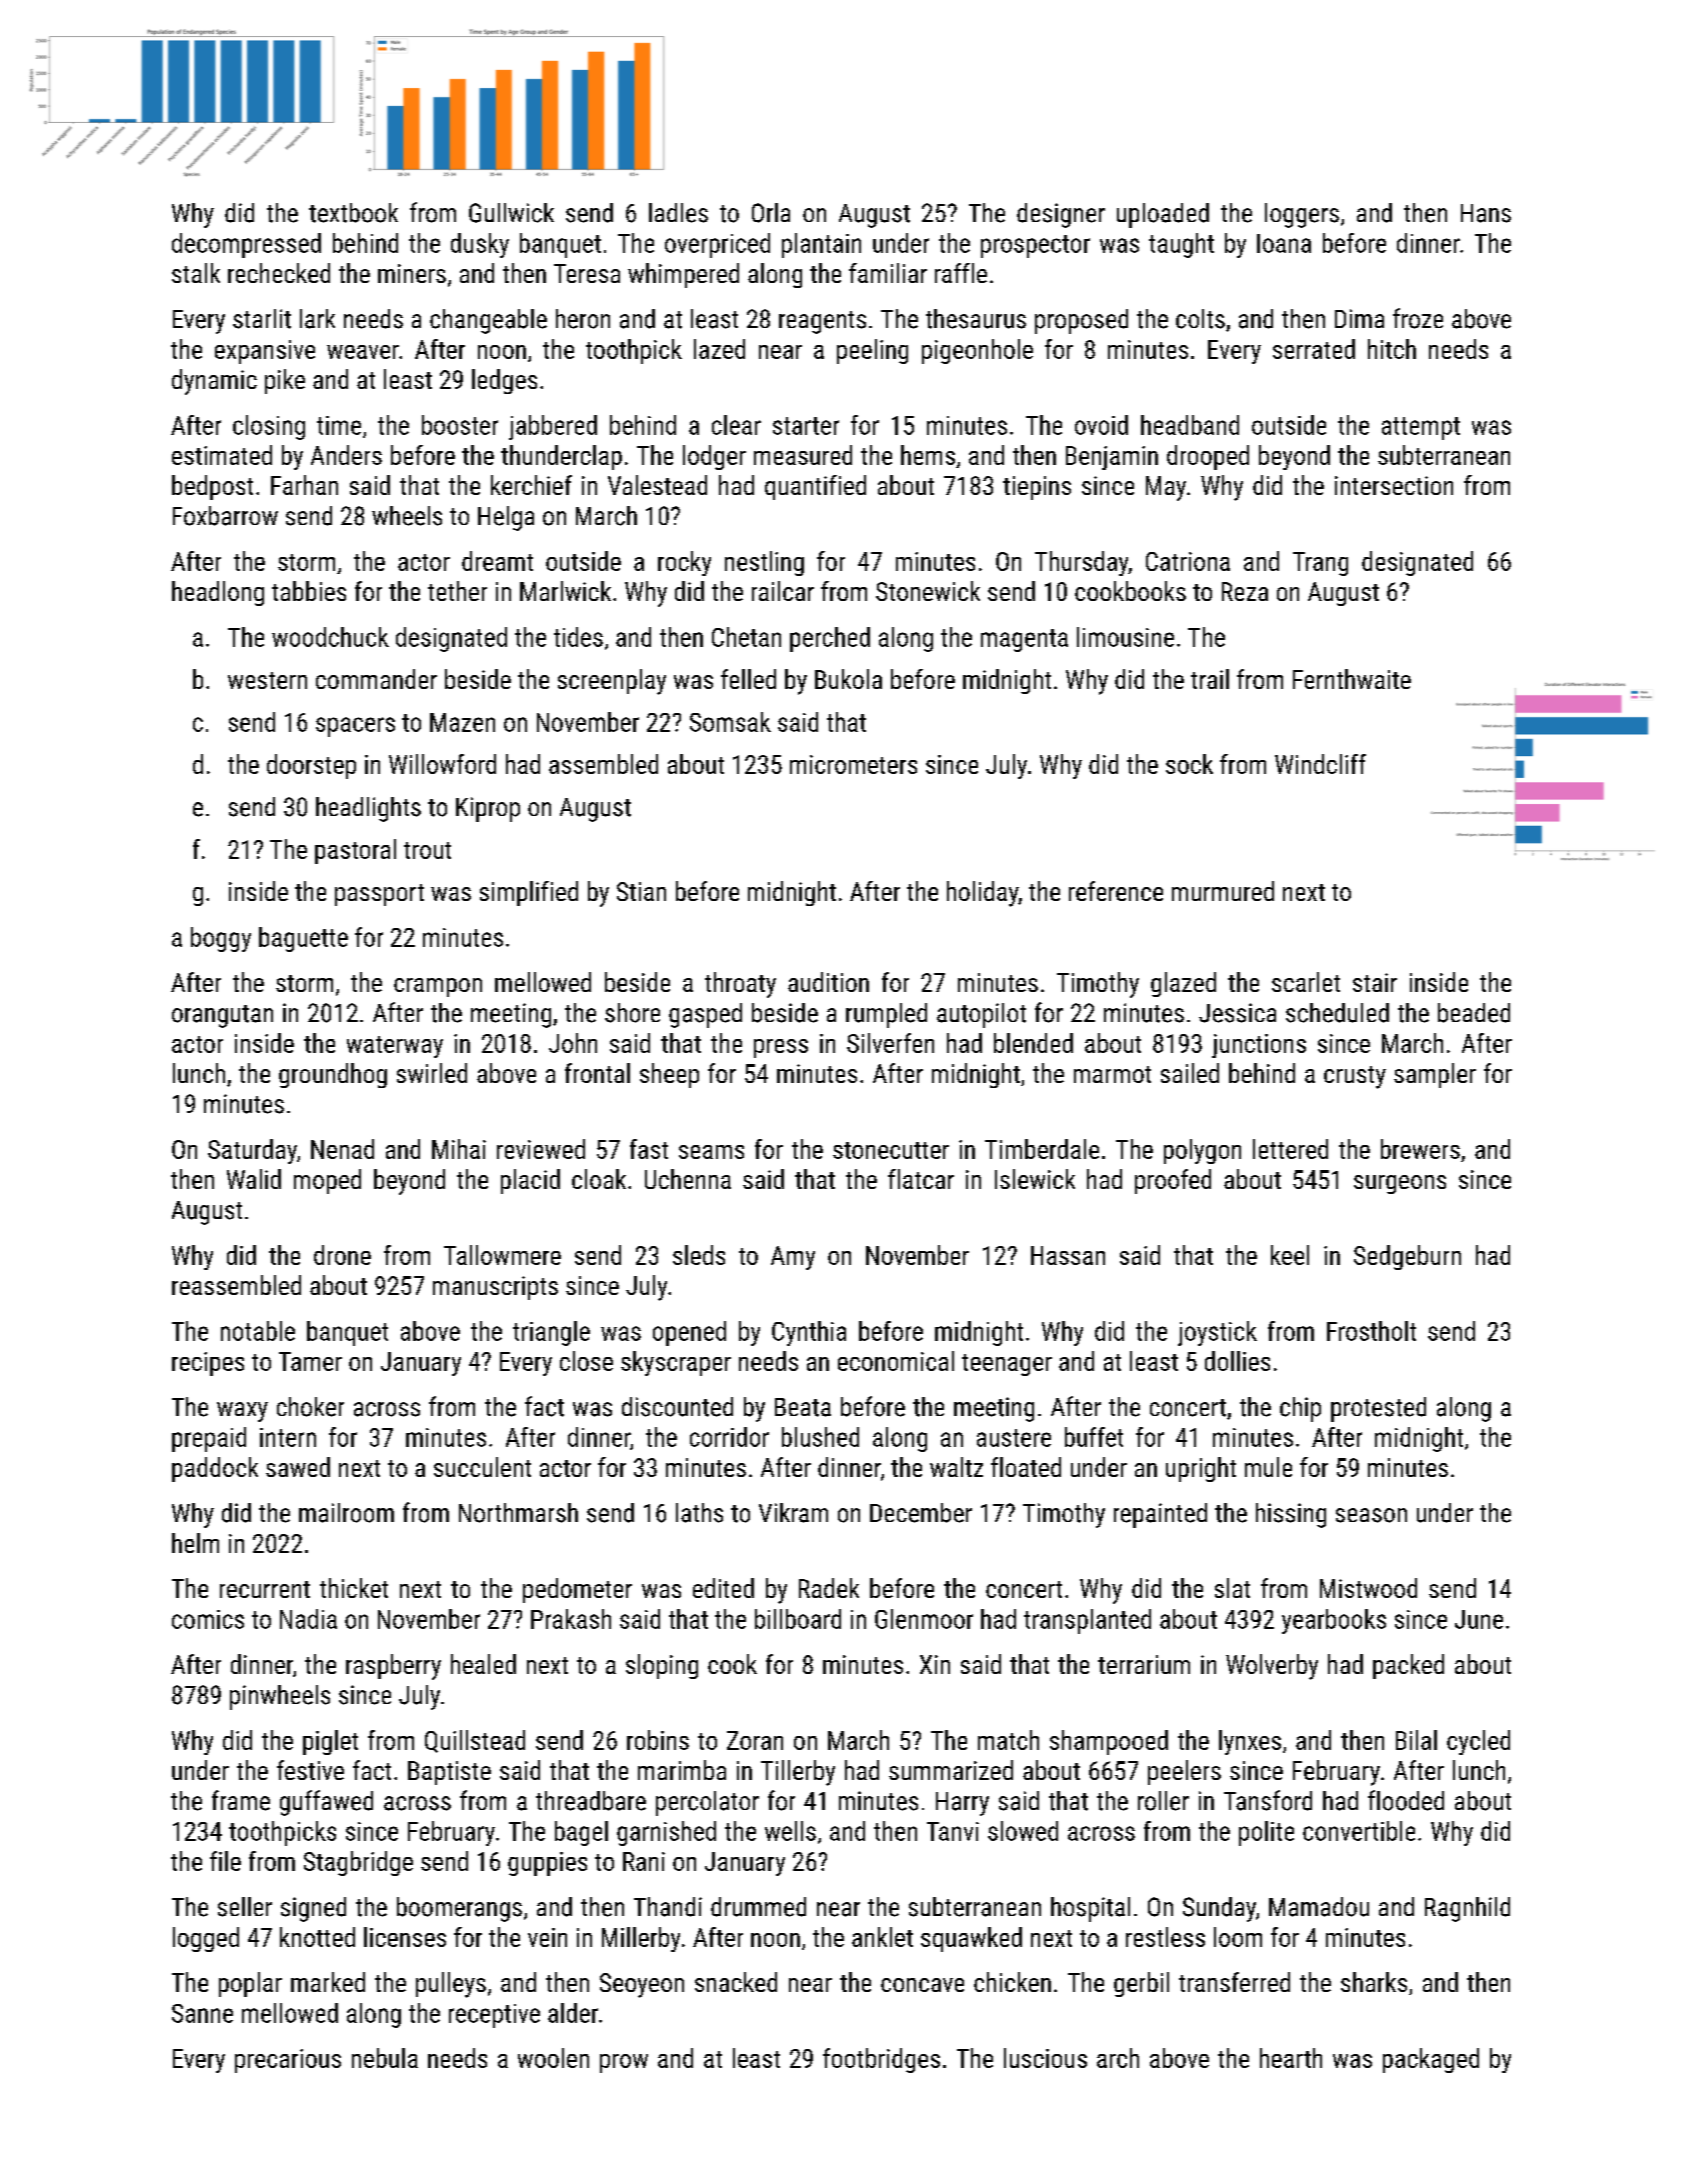 The width and height of the page is (1683, 2178). I want to click on Northmarsh, so click(518, 1513).
